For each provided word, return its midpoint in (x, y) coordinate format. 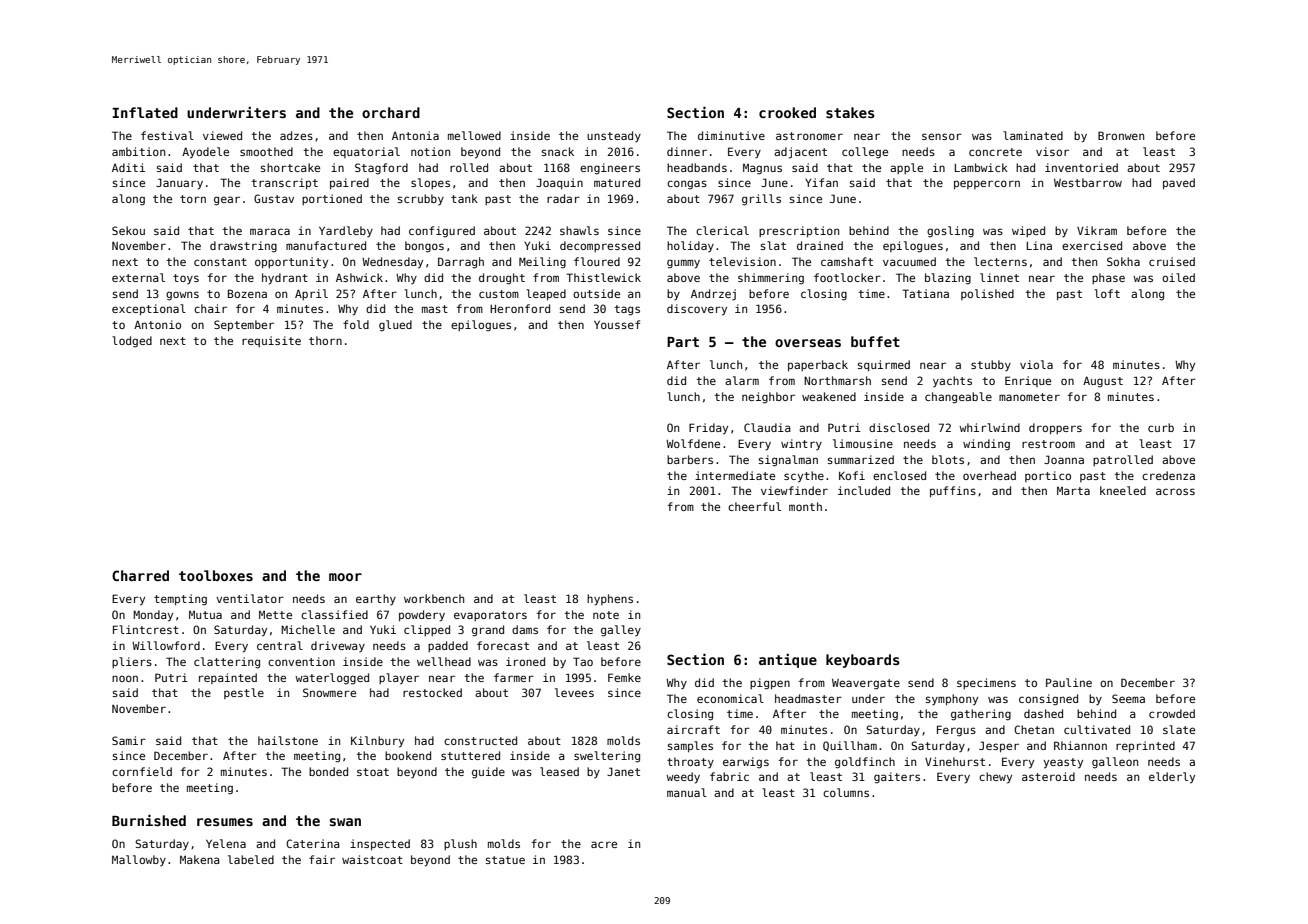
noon (125, 678)
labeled (251, 859)
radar (563, 198)
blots (948, 459)
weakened (829, 396)
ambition (138, 151)
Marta (1073, 490)
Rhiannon (1080, 745)
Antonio (157, 324)
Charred (140, 575)
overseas (808, 343)
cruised (1172, 261)
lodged (132, 342)
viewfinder (794, 490)
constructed (480, 740)
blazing (948, 279)
